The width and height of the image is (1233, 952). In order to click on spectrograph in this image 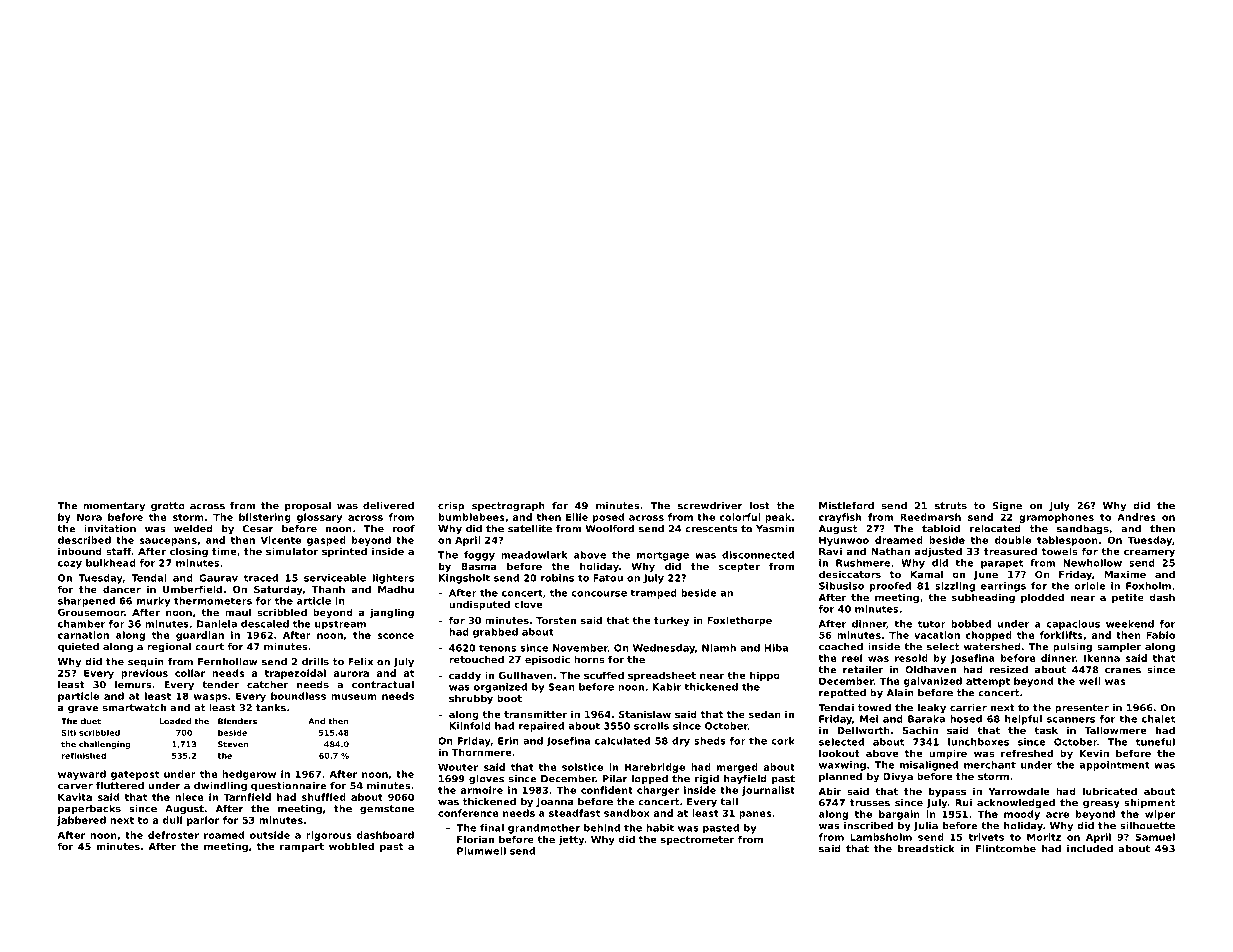, I will do `click(508, 507)`.
